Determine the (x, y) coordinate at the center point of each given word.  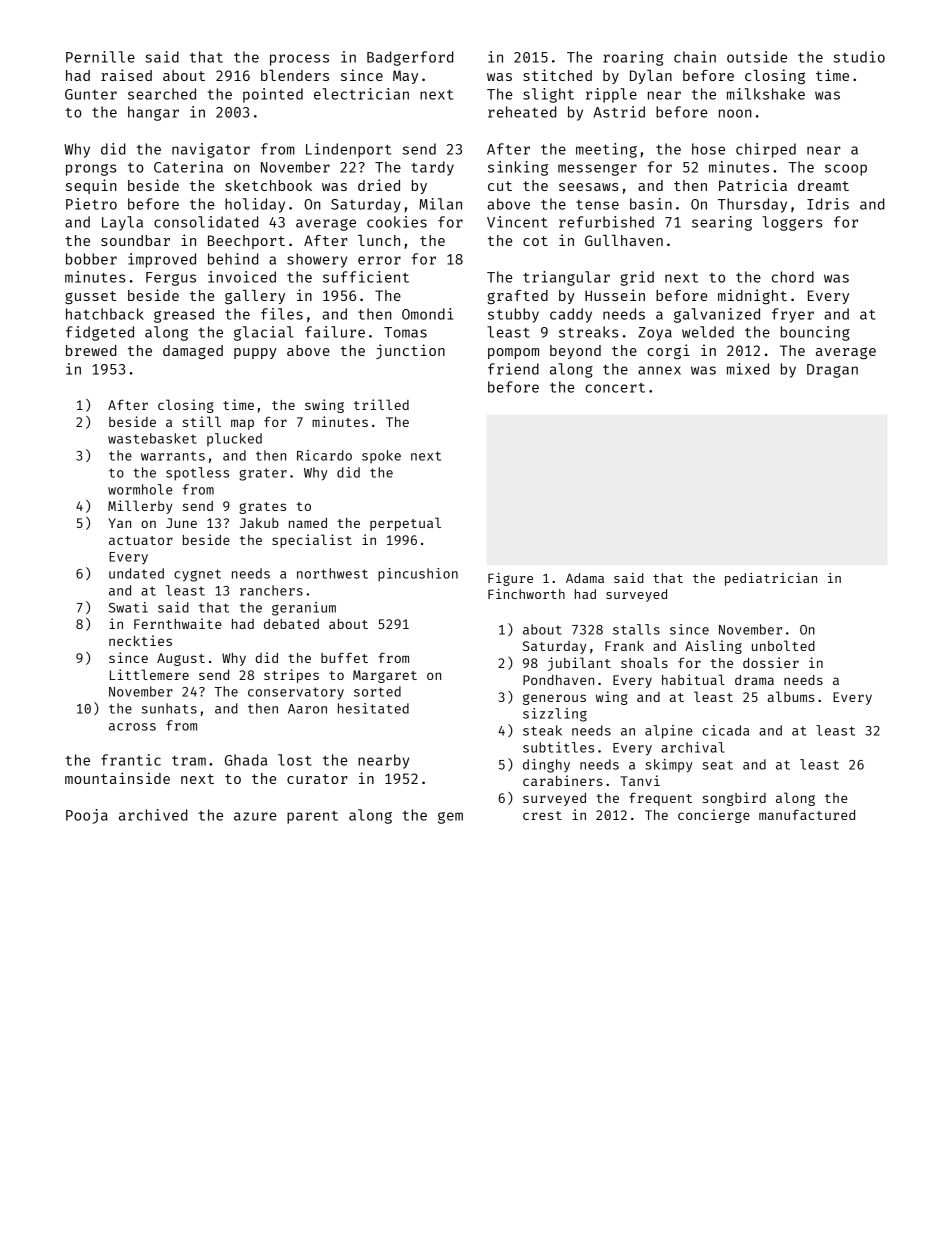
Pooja (87, 816)
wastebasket (152, 438)
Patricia (753, 185)
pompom (513, 353)
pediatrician (771, 579)
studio (859, 57)
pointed (273, 95)
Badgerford (410, 58)
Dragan (832, 371)
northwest (332, 573)
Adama (585, 578)
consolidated (206, 222)
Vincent (517, 222)
